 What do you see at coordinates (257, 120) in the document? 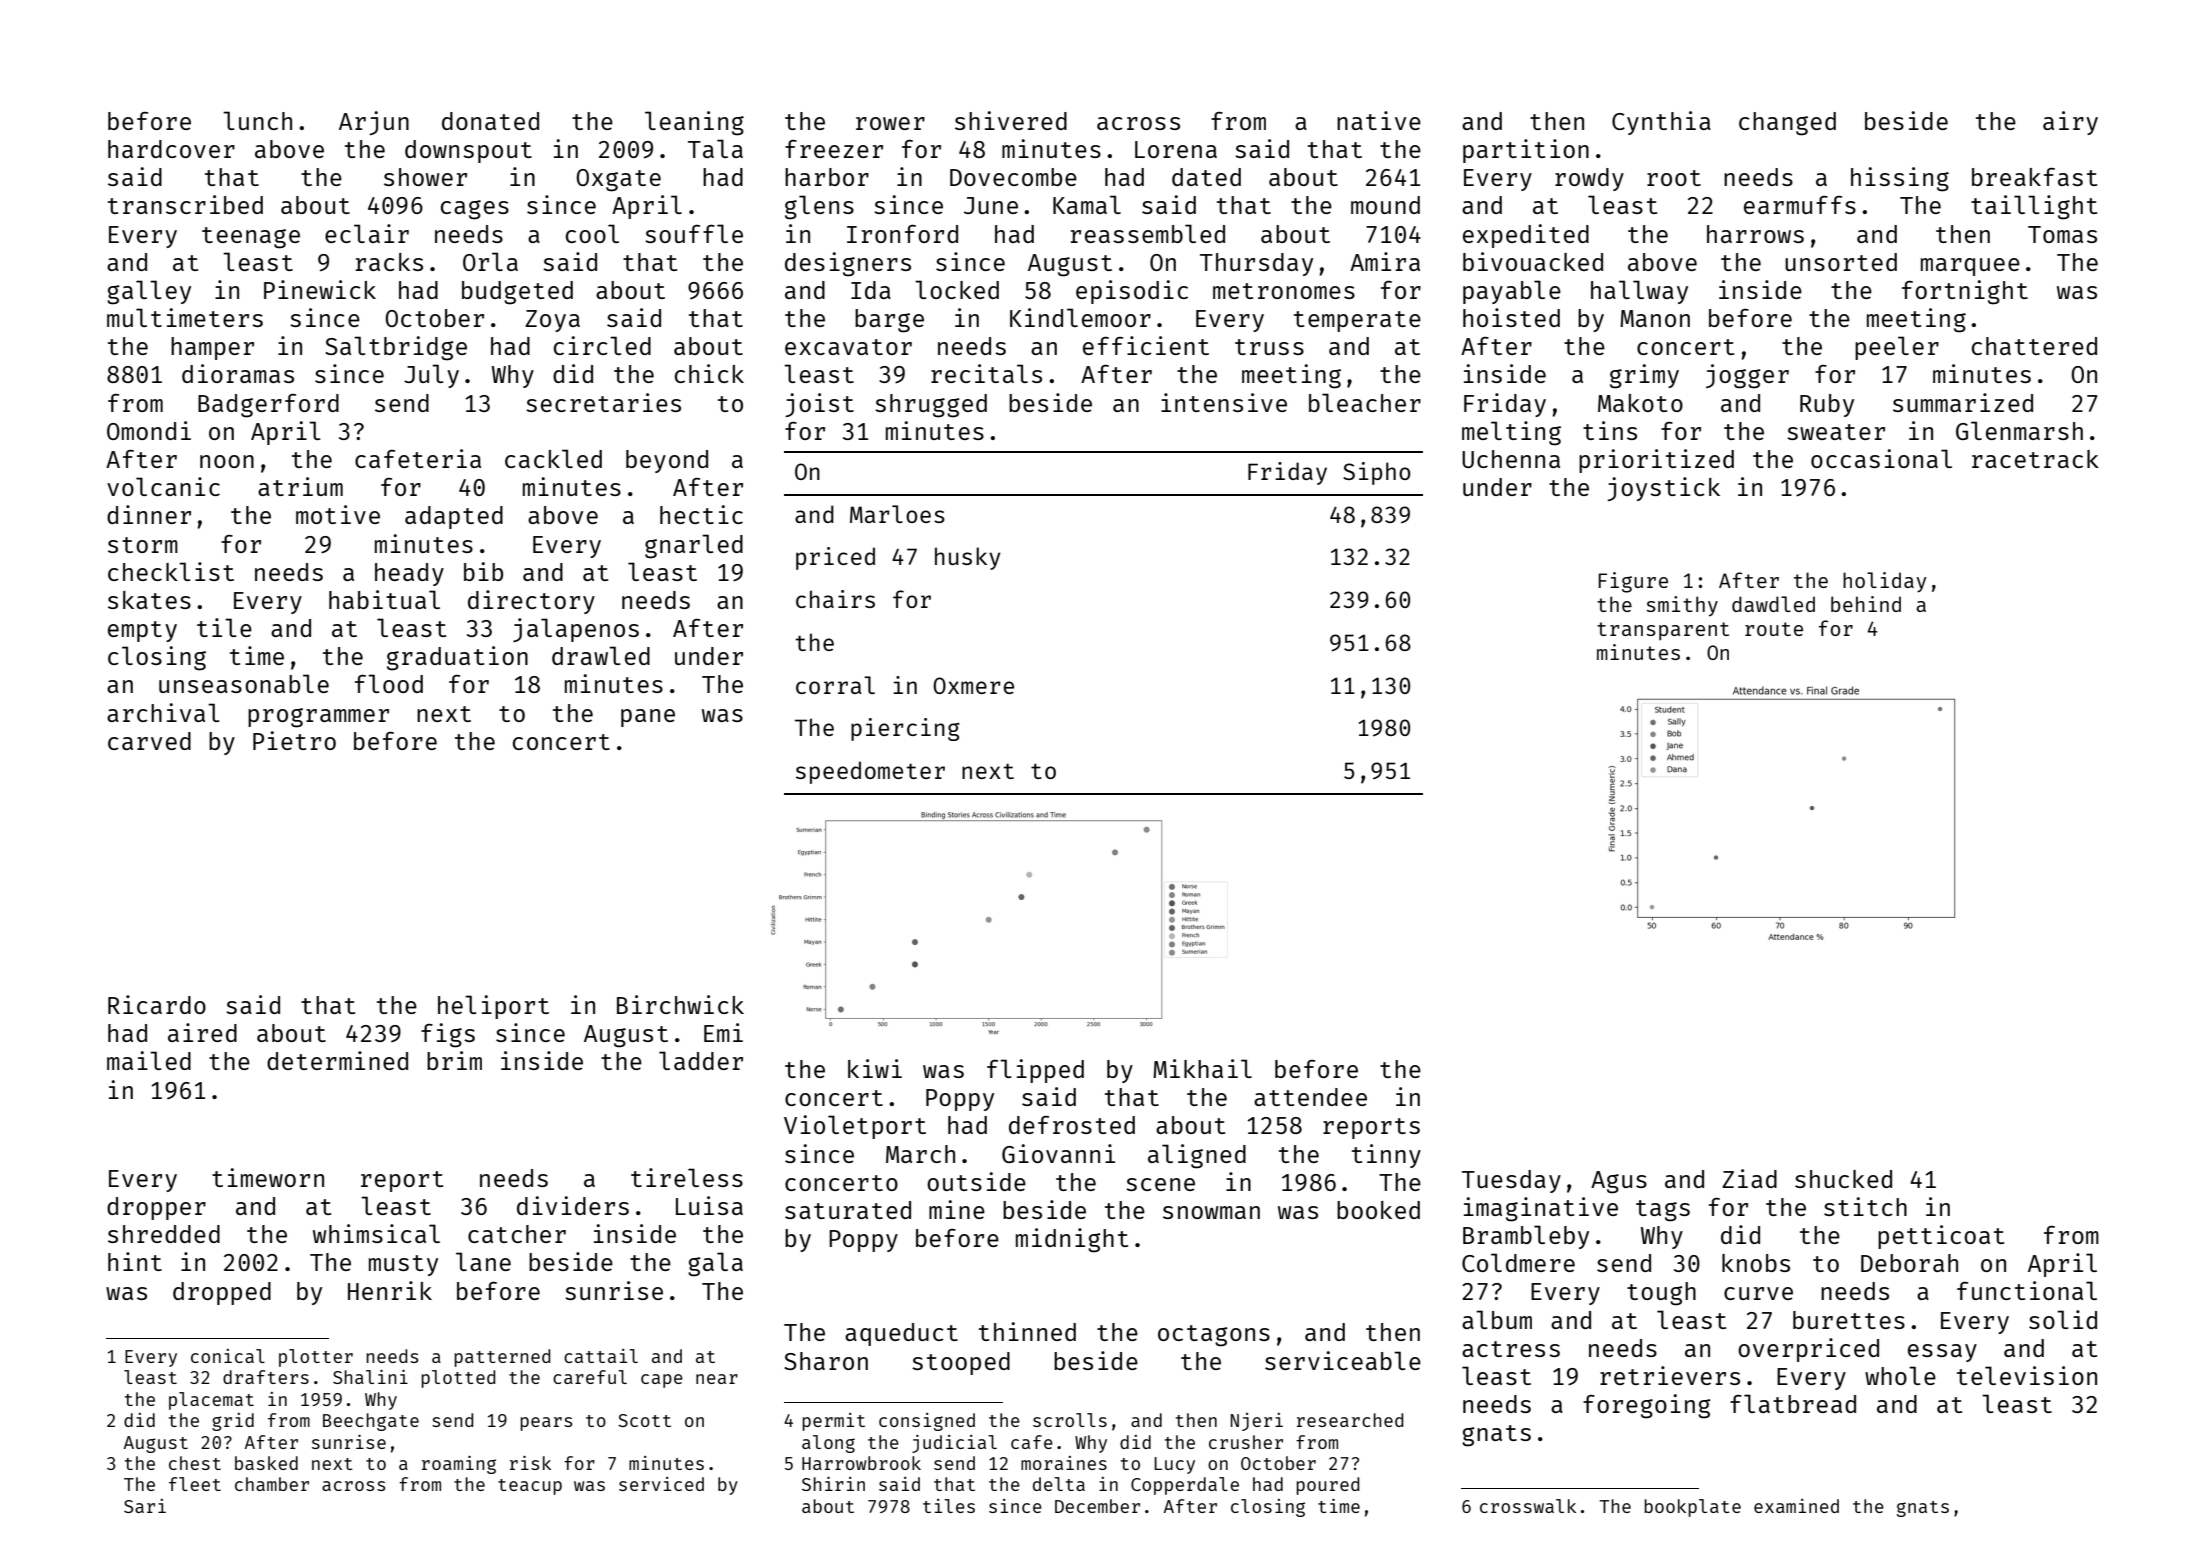
I see `lunch` at bounding box center [257, 120].
